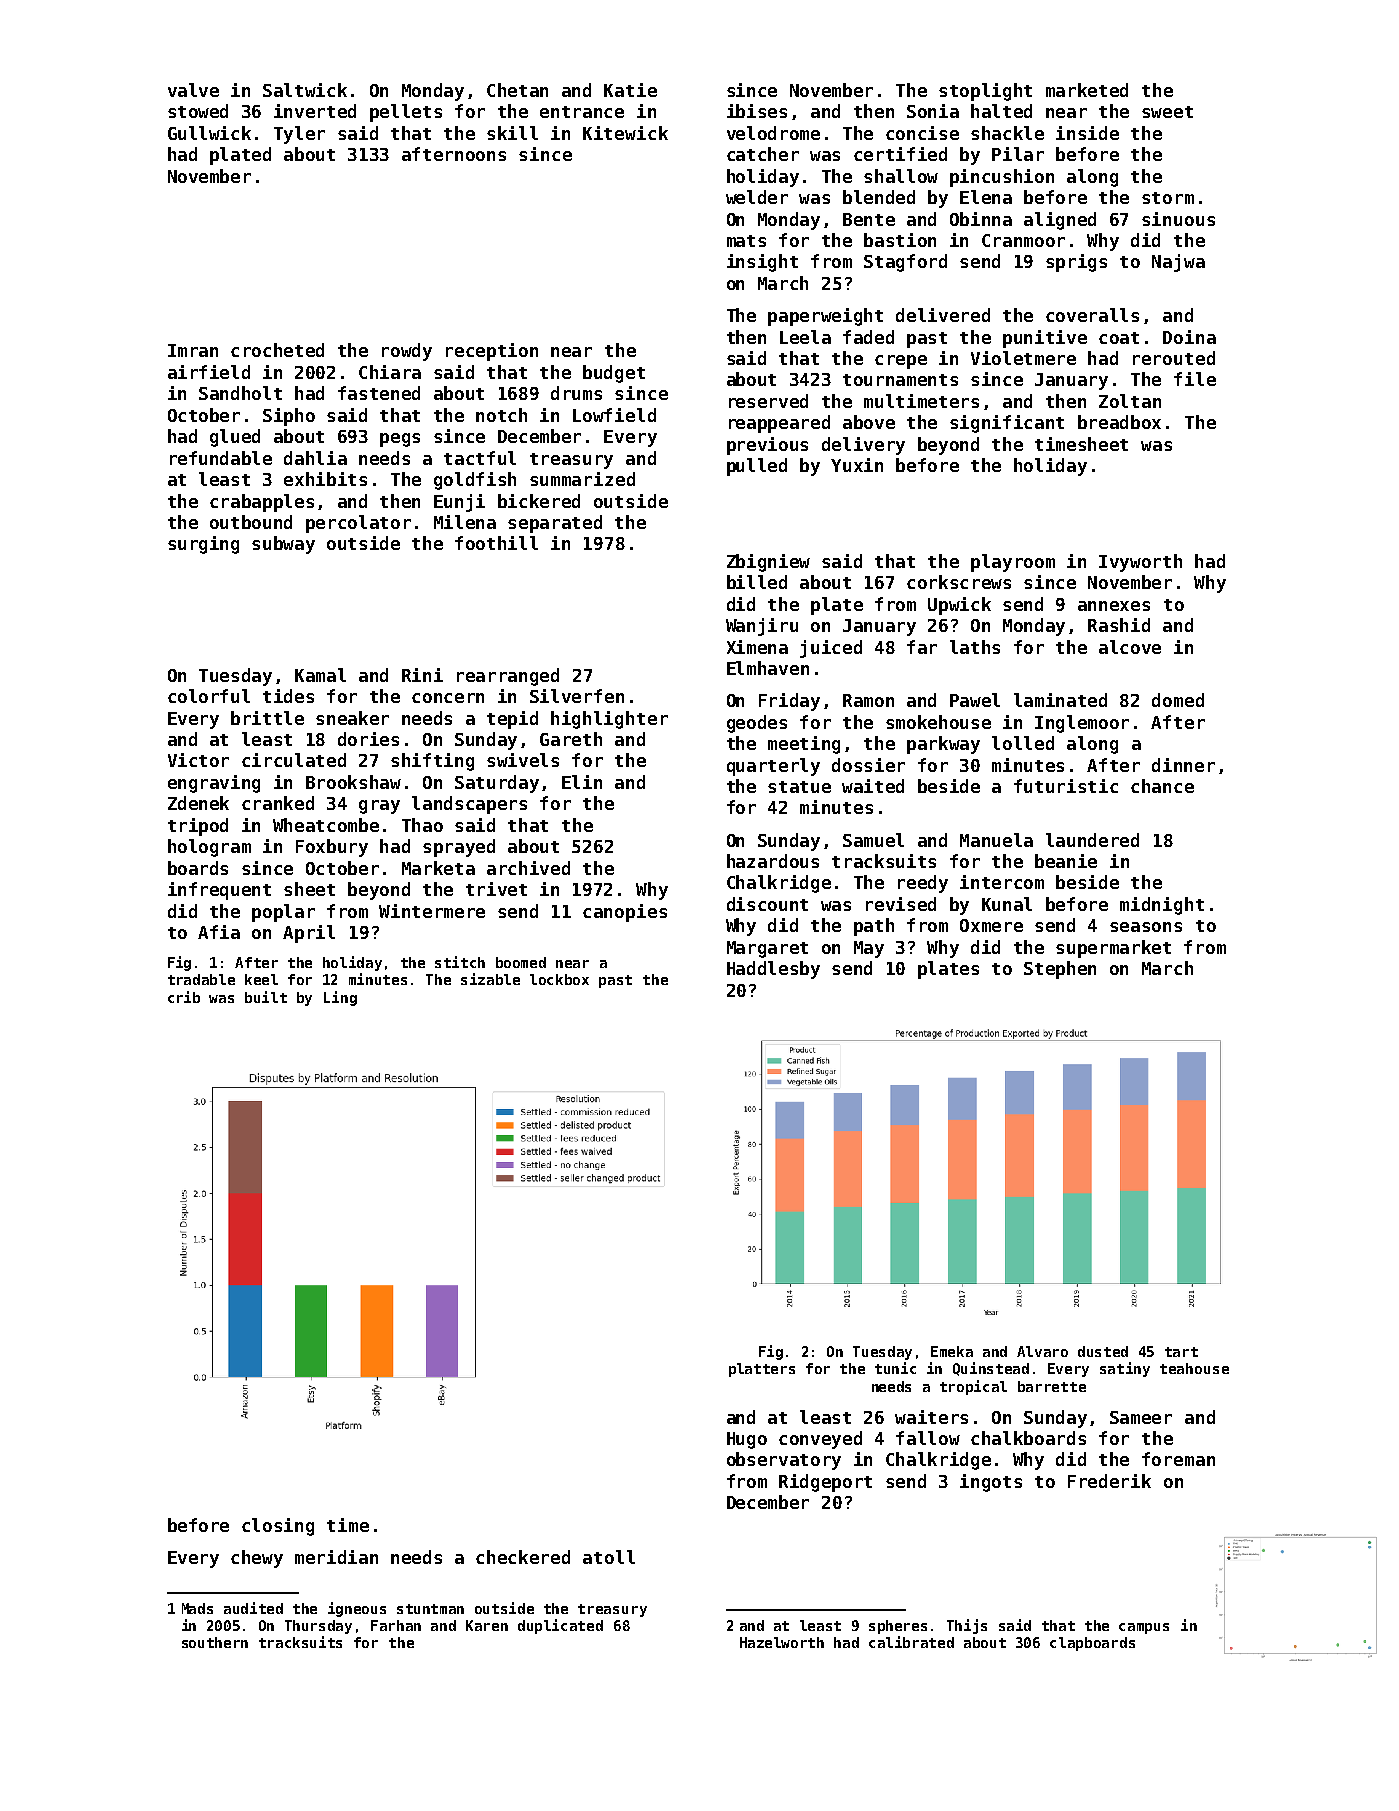 This page has height=1811, width=1399. Describe the element at coordinates (577, 696) in the page. I see `Silverfen` at that location.
